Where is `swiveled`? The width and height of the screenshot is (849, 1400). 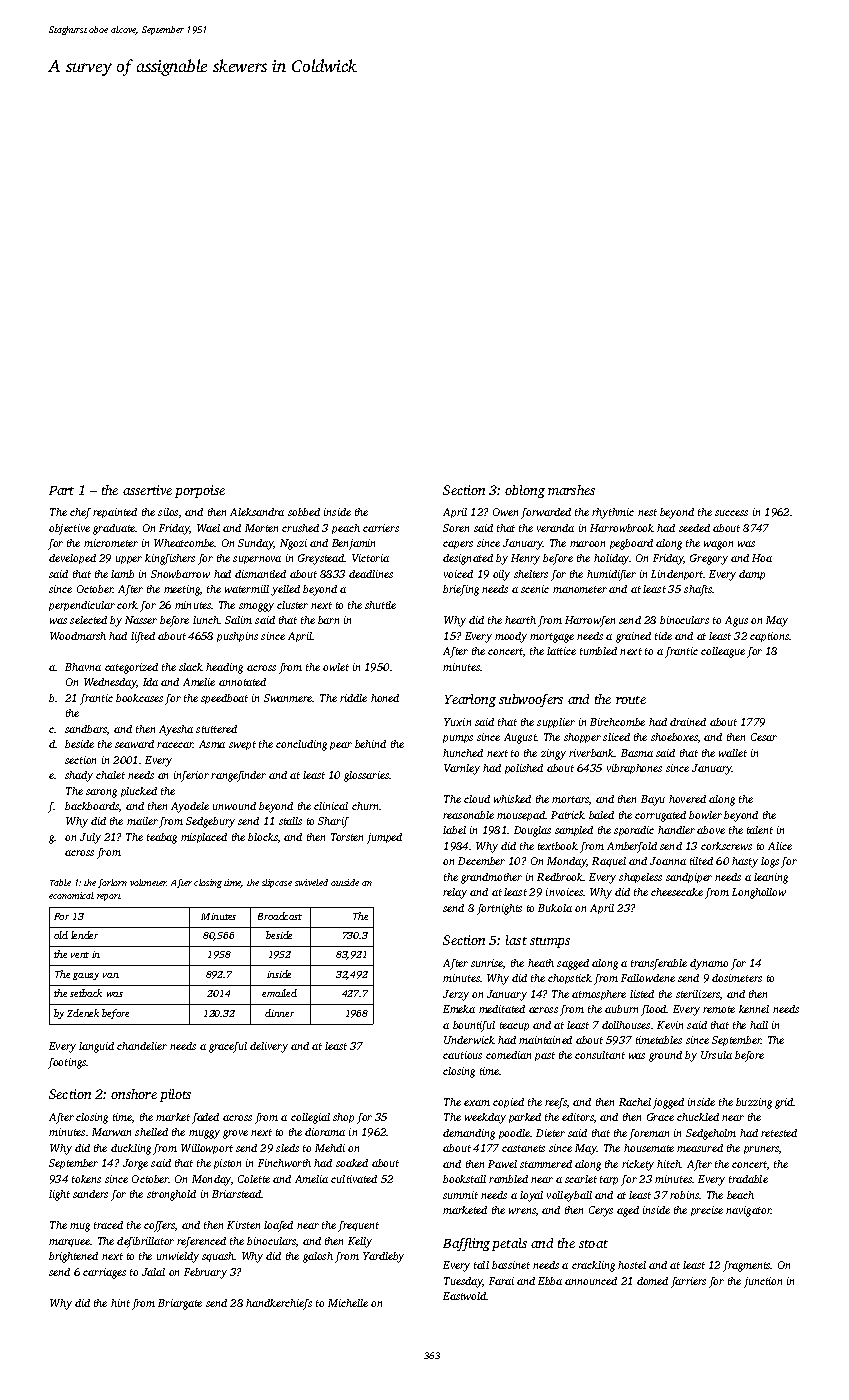 swiveled is located at coordinates (311, 882).
